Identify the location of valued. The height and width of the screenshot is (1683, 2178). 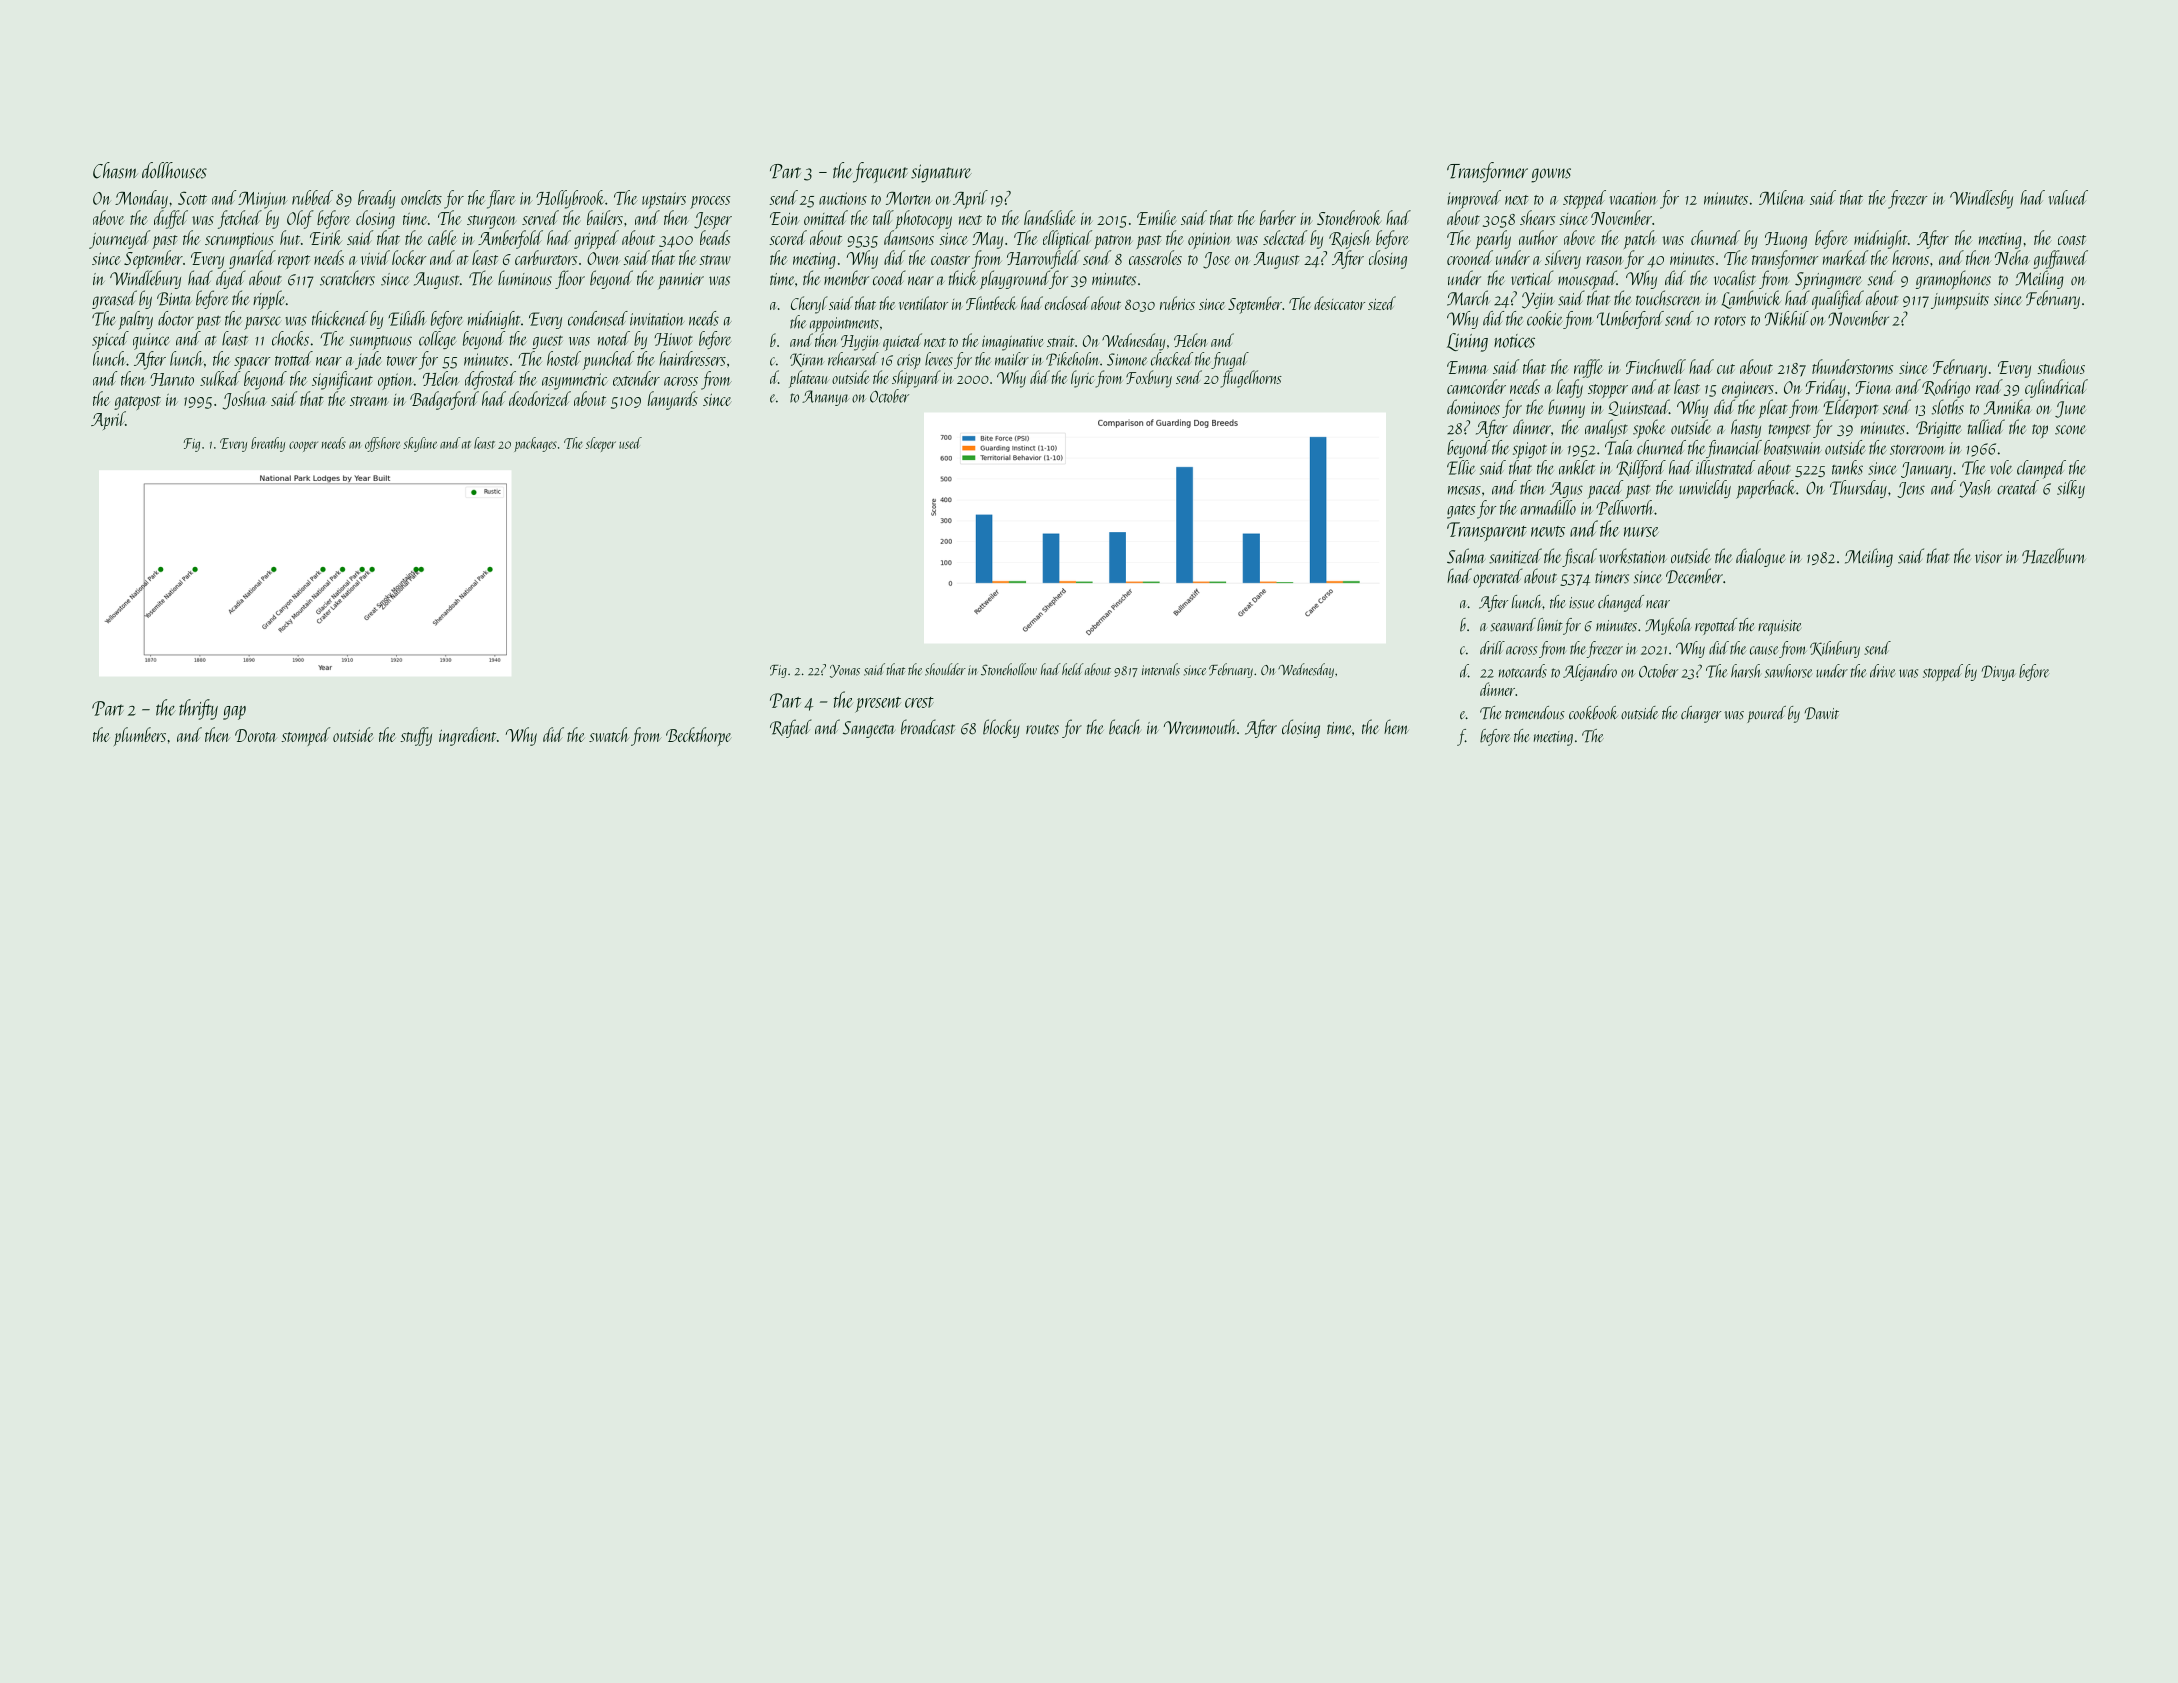
(2068, 197).
